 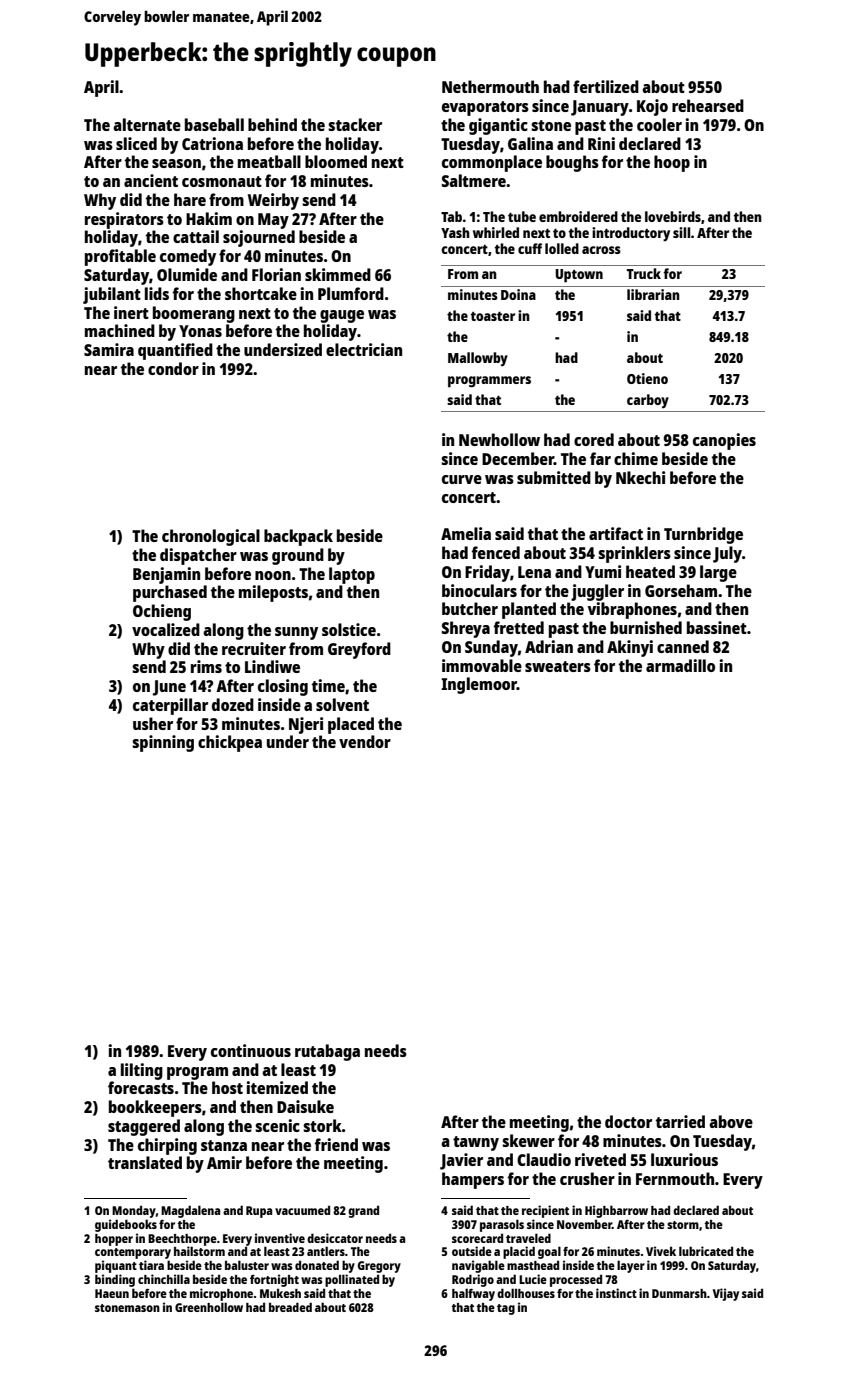 What do you see at coordinates (601, 143) in the screenshot?
I see `Rini` at bounding box center [601, 143].
